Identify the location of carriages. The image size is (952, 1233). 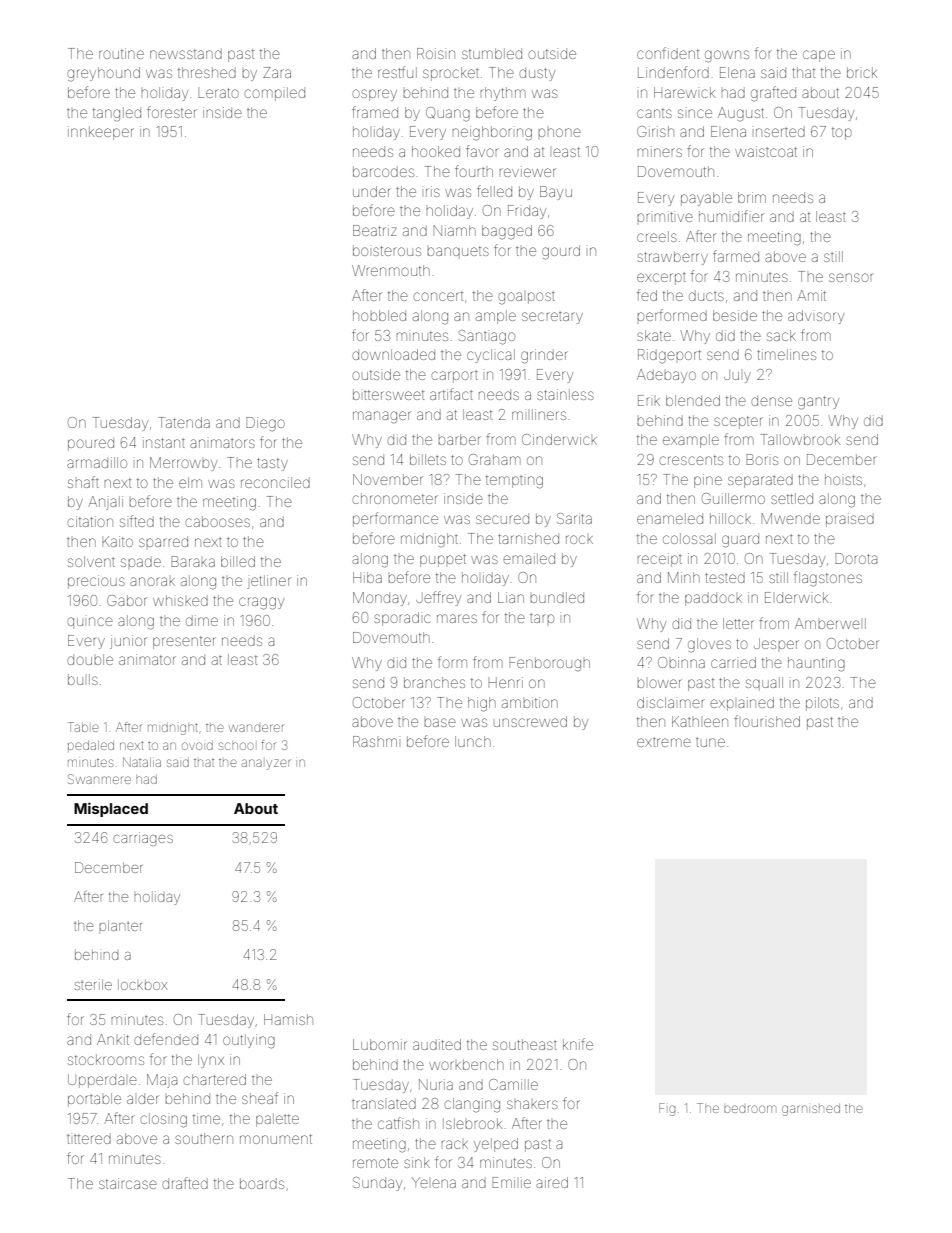
(143, 839).
